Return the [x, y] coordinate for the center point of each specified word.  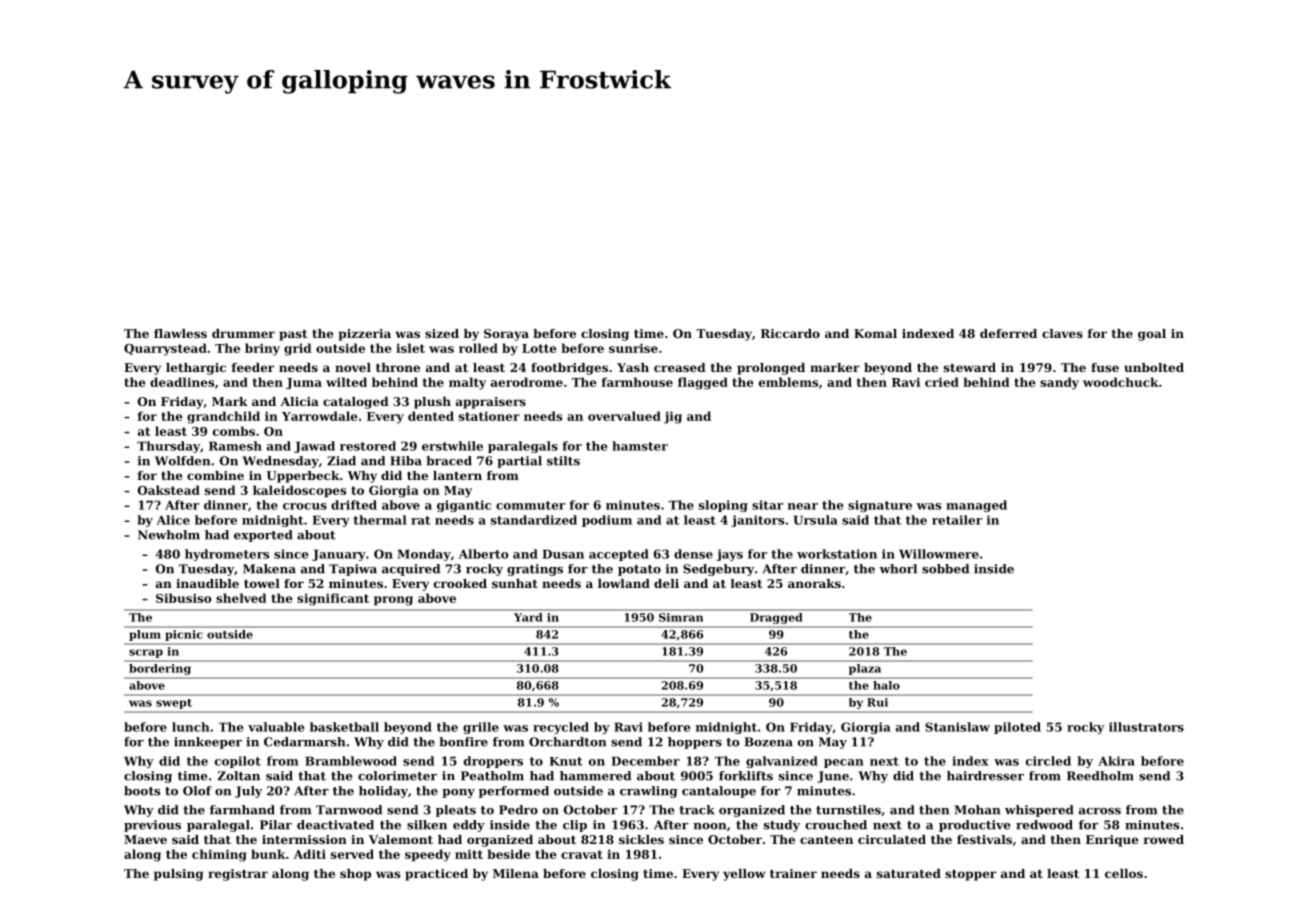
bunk [268, 854]
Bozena [769, 742]
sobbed [945, 569]
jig [673, 417]
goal [1152, 335]
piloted [1017, 728]
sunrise [633, 348]
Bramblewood [351, 761]
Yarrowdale [320, 416]
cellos [1124, 873]
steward [970, 367]
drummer [243, 333]
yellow [744, 875]
